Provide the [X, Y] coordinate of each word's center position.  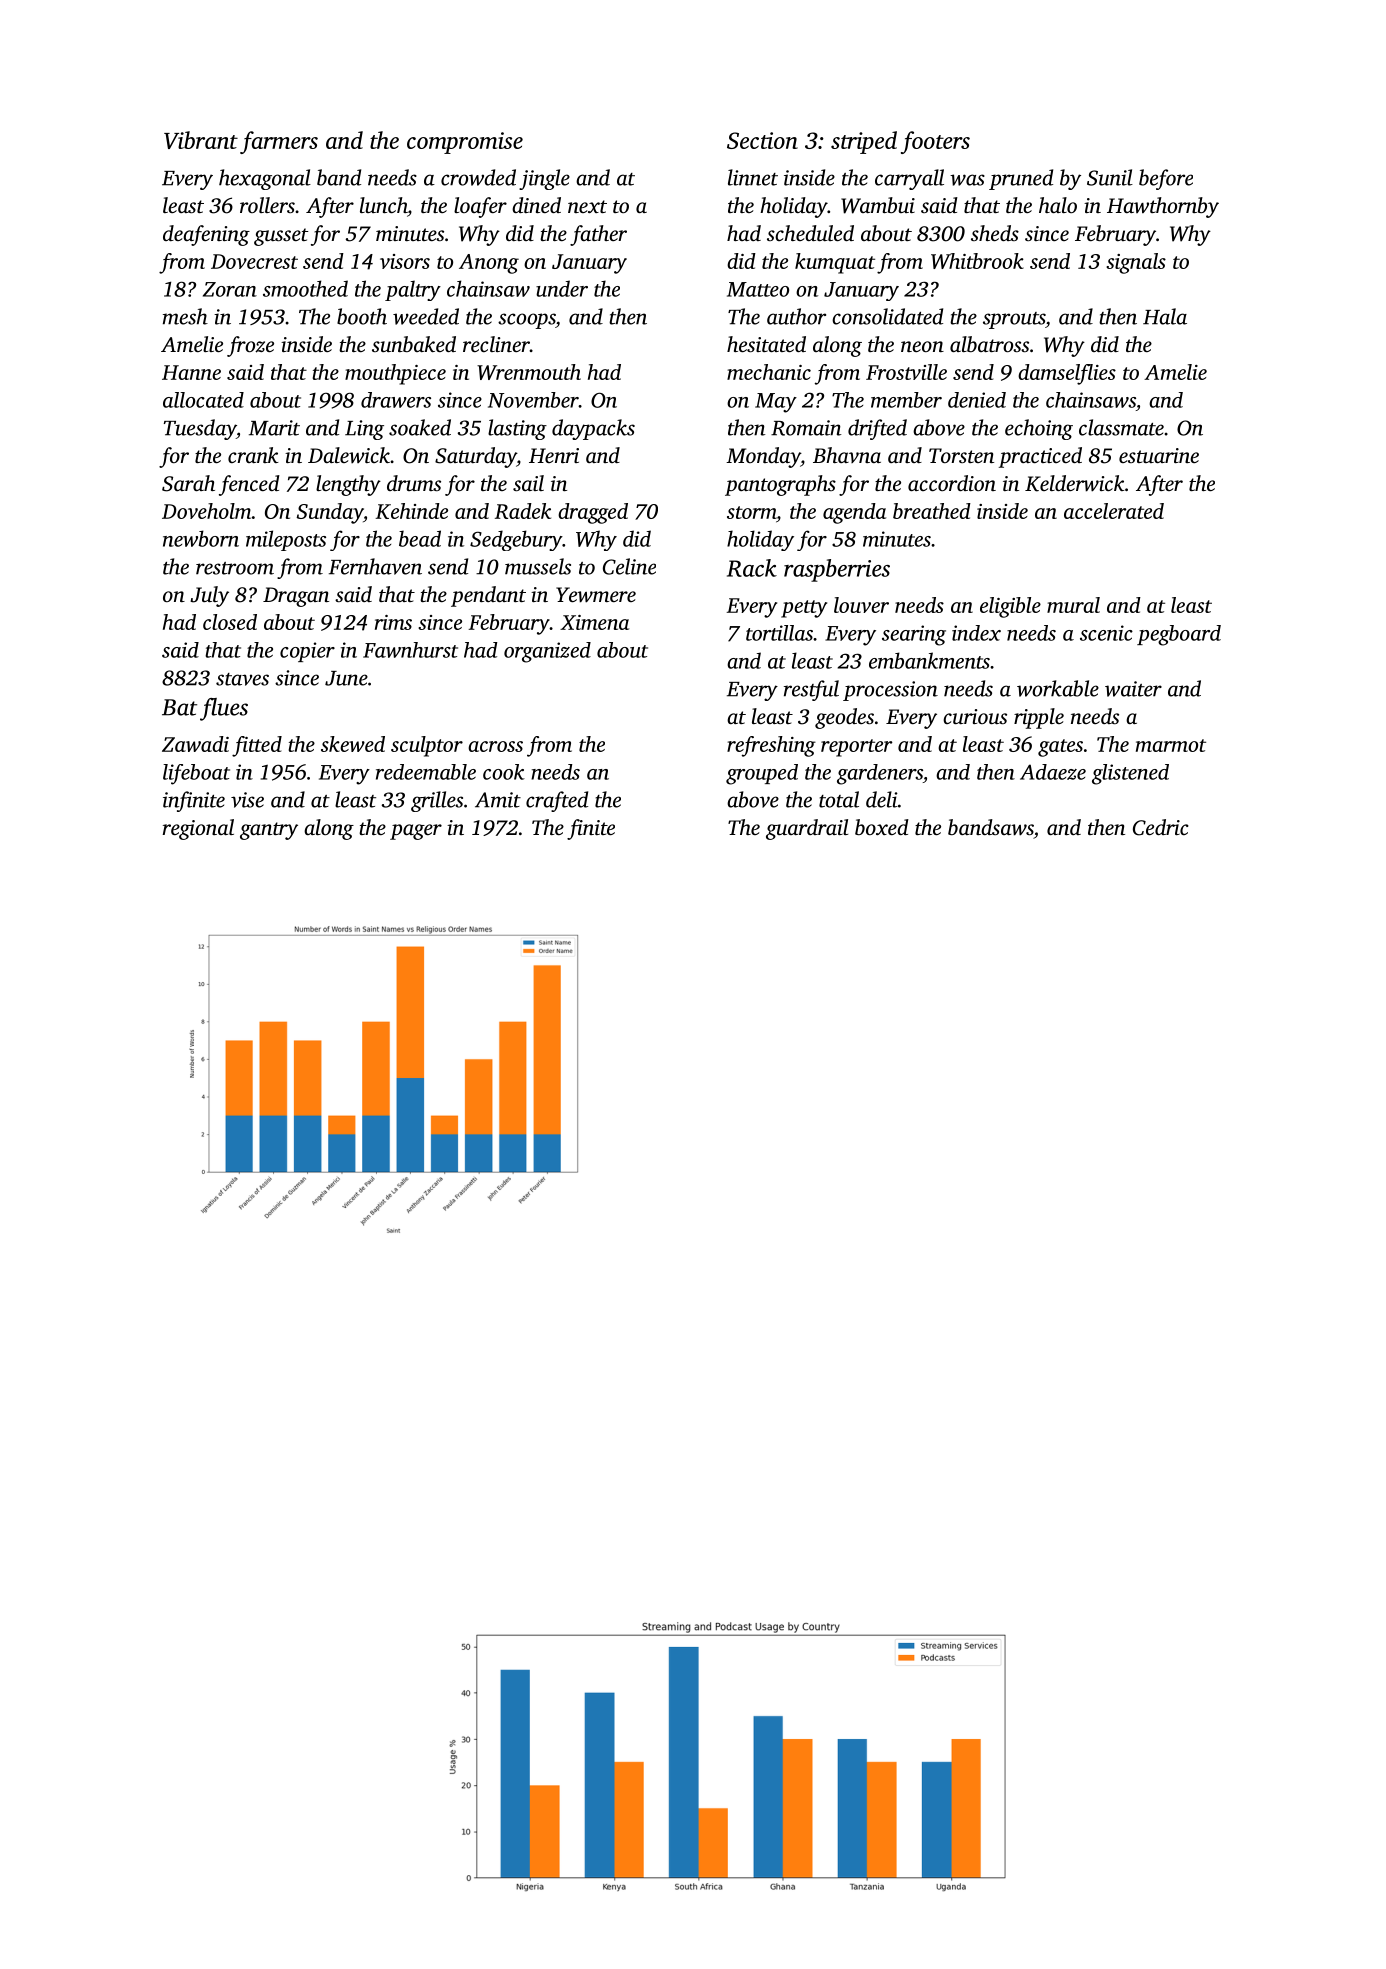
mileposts [286, 540]
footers [935, 142]
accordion [952, 483]
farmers [279, 142]
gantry [269, 831]
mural [1073, 605]
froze [250, 346]
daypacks [593, 429]
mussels [538, 566]
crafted [557, 801]
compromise [465, 143]
